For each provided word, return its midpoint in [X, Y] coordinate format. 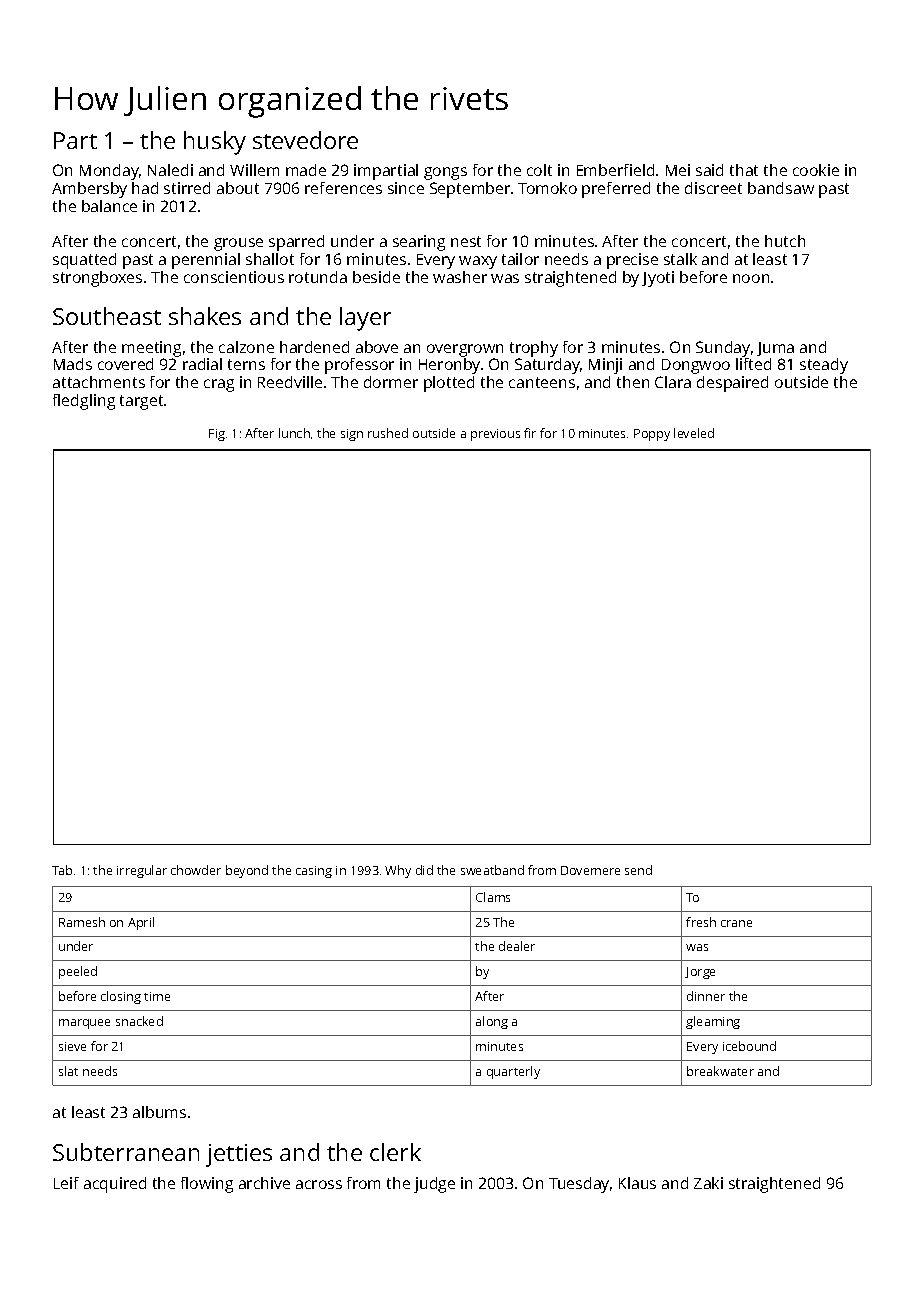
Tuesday [579, 1185]
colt [539, 170]
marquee [84, 1024]
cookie [816, 170]
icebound [749, 1046]
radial [202, 364]
